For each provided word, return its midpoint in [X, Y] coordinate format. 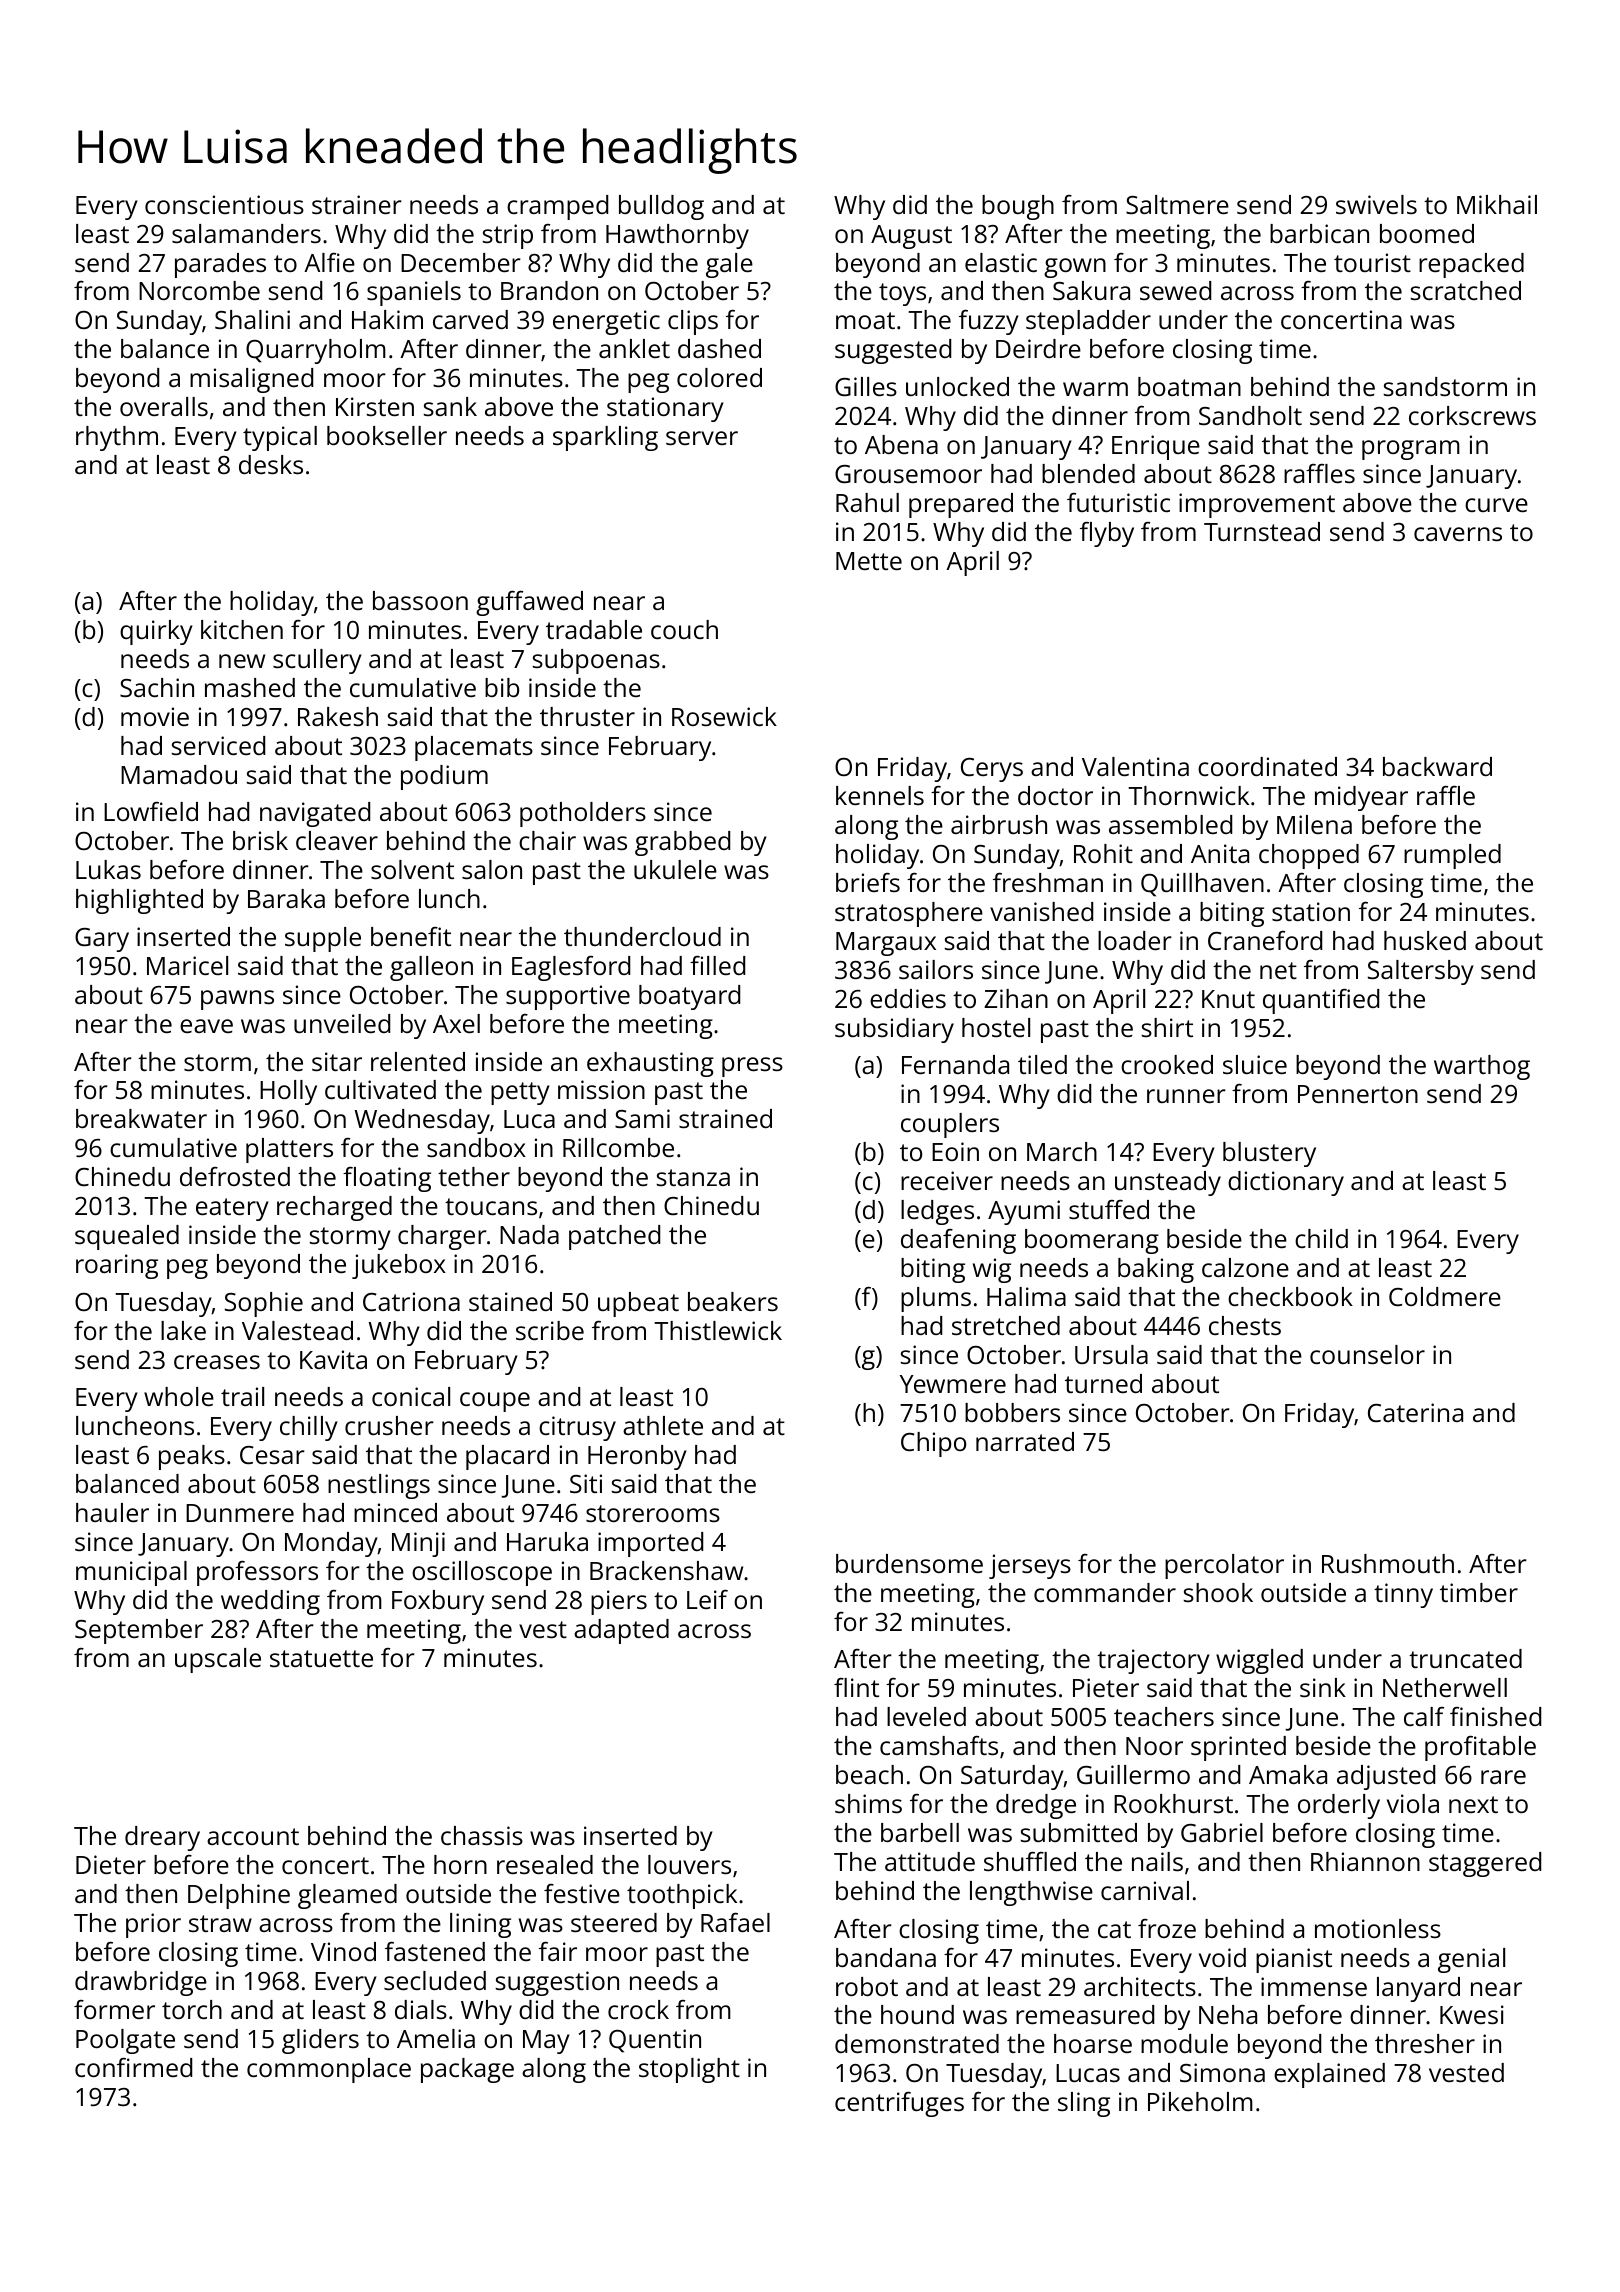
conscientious [224, 204]
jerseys [1030, 1566]
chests [1245, 1325]
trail [242, 1396]
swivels [1376, 204]
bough [1018, 207]
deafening [958, 1241]
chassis [482, 1835]
